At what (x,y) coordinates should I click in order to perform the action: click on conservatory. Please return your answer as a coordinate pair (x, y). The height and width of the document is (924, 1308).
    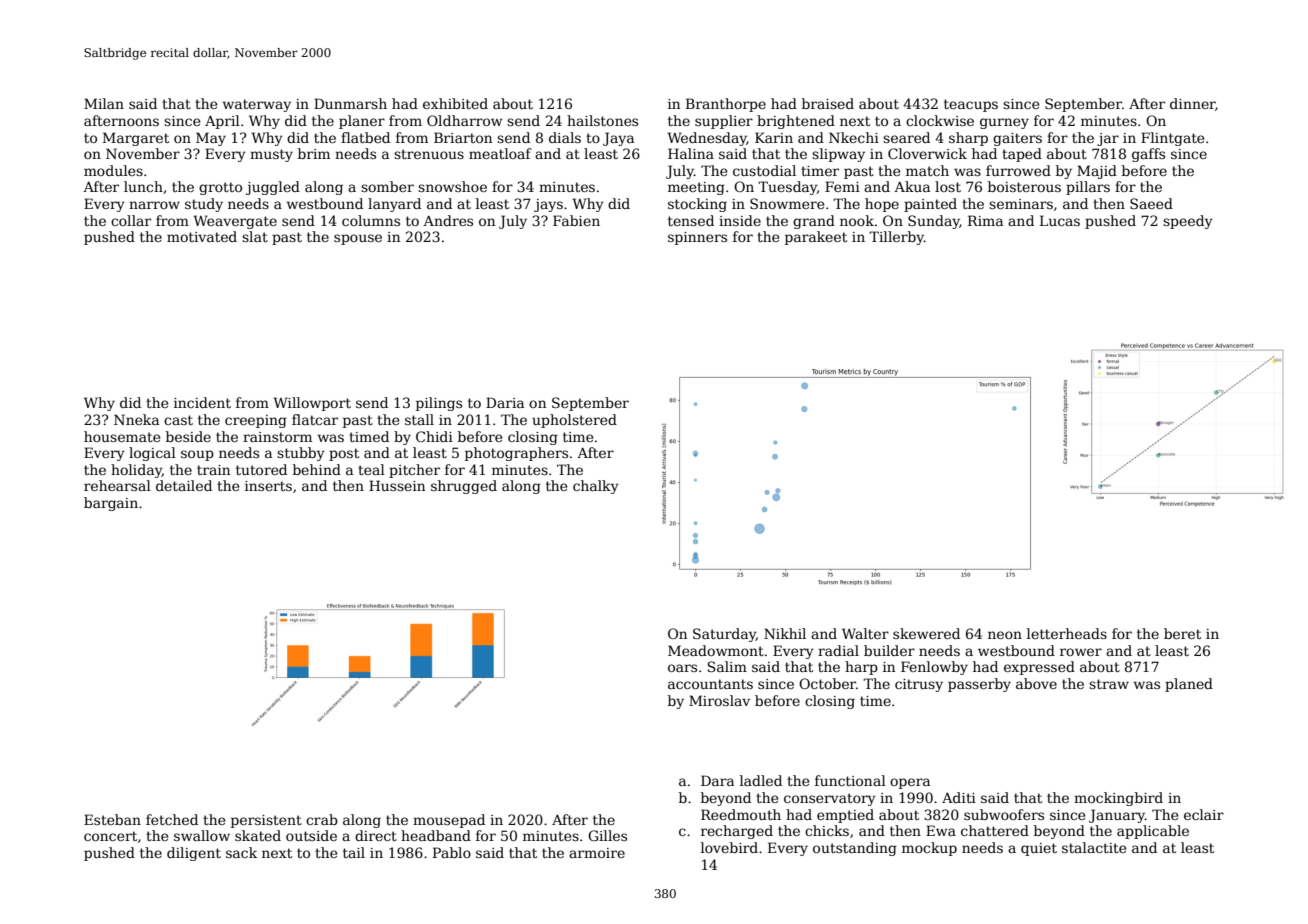
    Looking at the image, I should click on (830, 799).
